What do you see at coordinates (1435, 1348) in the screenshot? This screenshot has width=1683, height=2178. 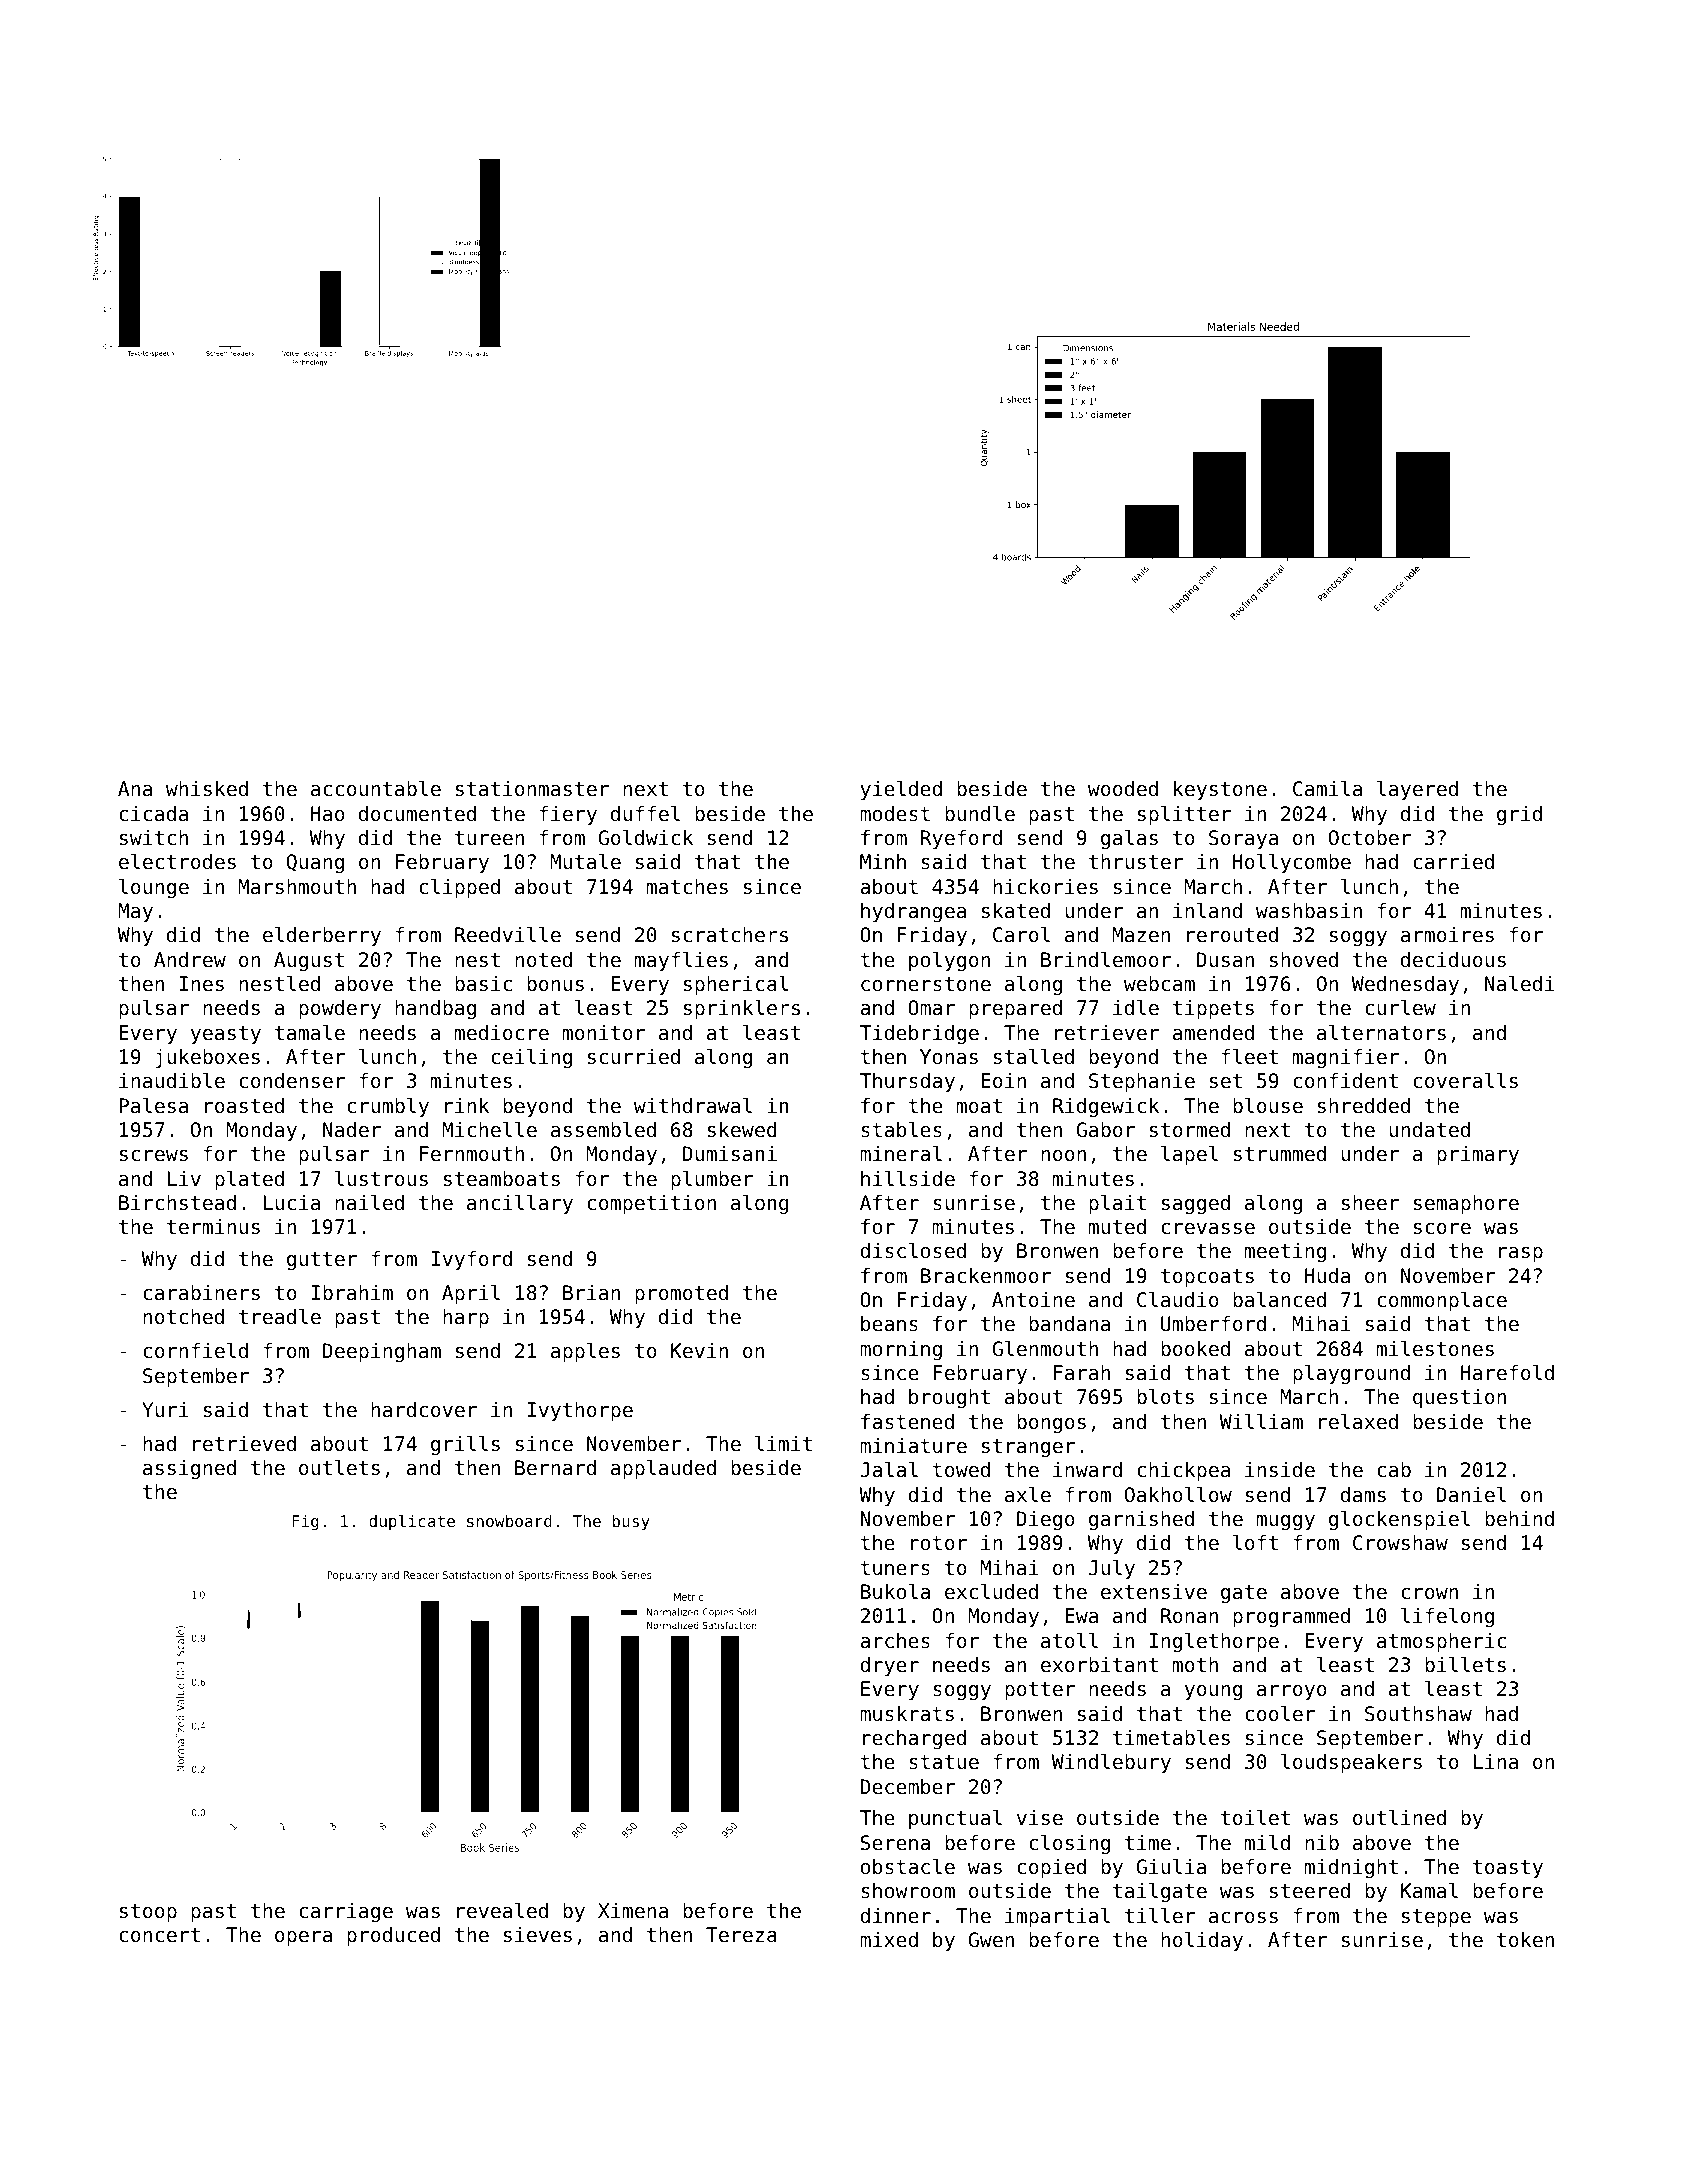 I see `milestones` at bounding box center [1435, 1348].
